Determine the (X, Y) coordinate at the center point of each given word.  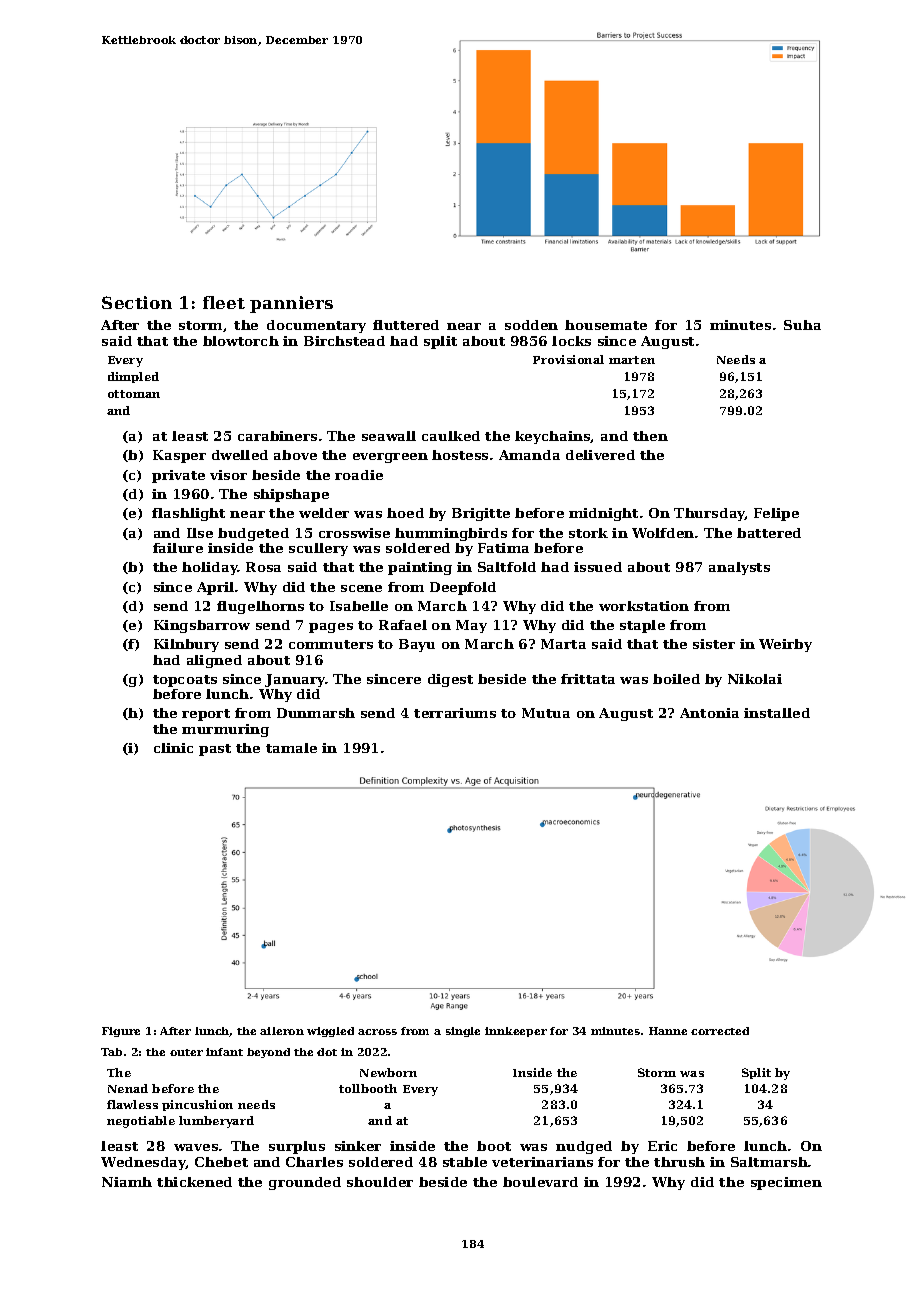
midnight (603, 514)
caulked (451, 436)
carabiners (277, 436)
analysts (739, 568)
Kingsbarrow (202, 626)
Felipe (776, 514)
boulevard (540, 1182)
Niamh (127, 1182)
